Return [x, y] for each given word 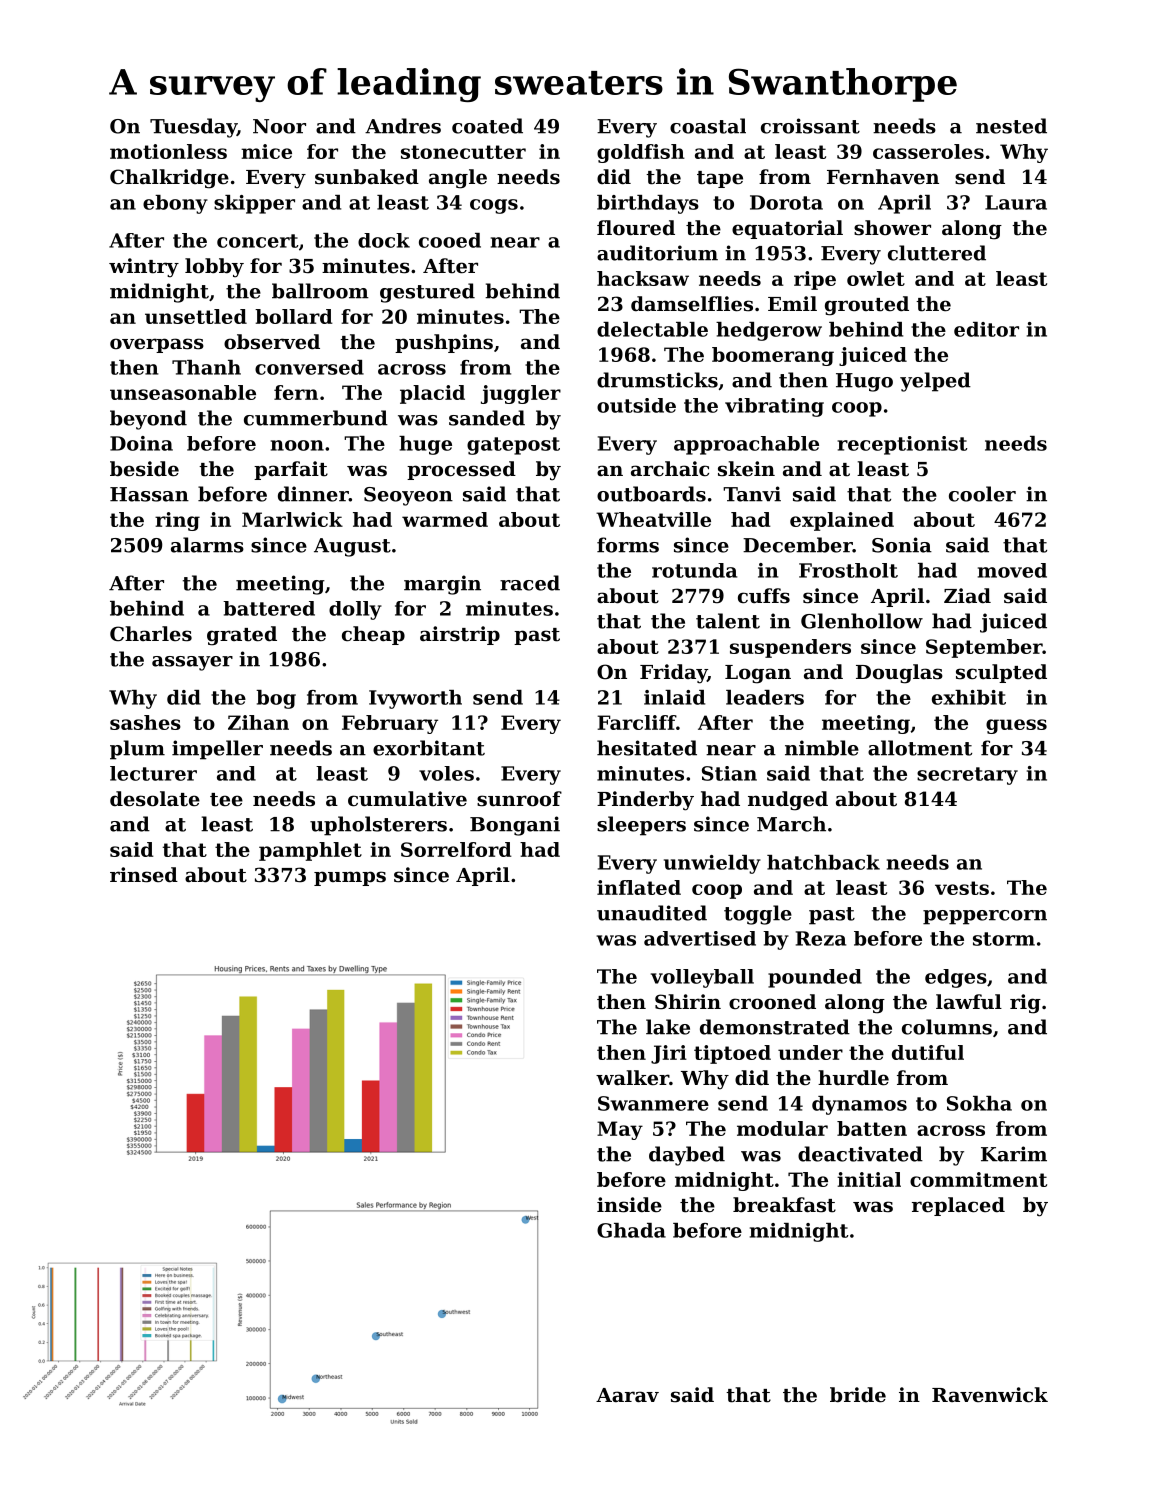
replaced [958, 1206]
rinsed [144, 875]
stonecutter [463, 152]
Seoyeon [408, 496]
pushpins [444, 343]
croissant [810, 126]
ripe [815, 280]
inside [629, 1205]
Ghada [631, 1230]
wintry [144, 268]
